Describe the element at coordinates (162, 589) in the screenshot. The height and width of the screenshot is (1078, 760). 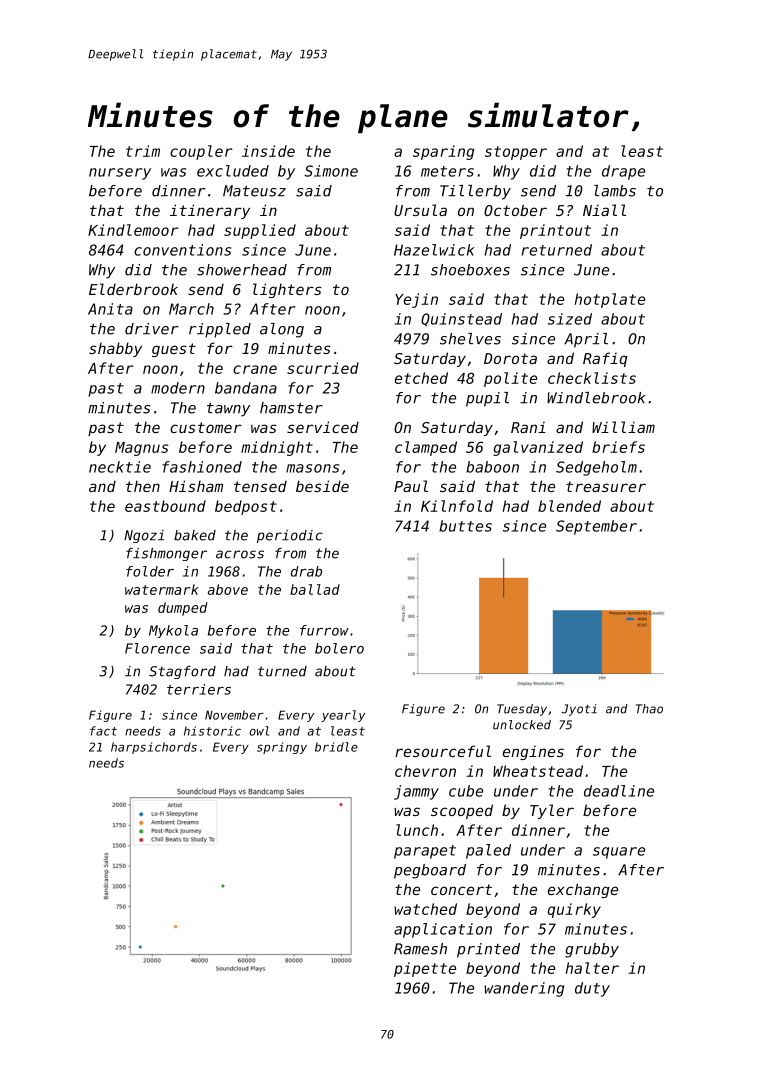
I see `watermark` at that location.
